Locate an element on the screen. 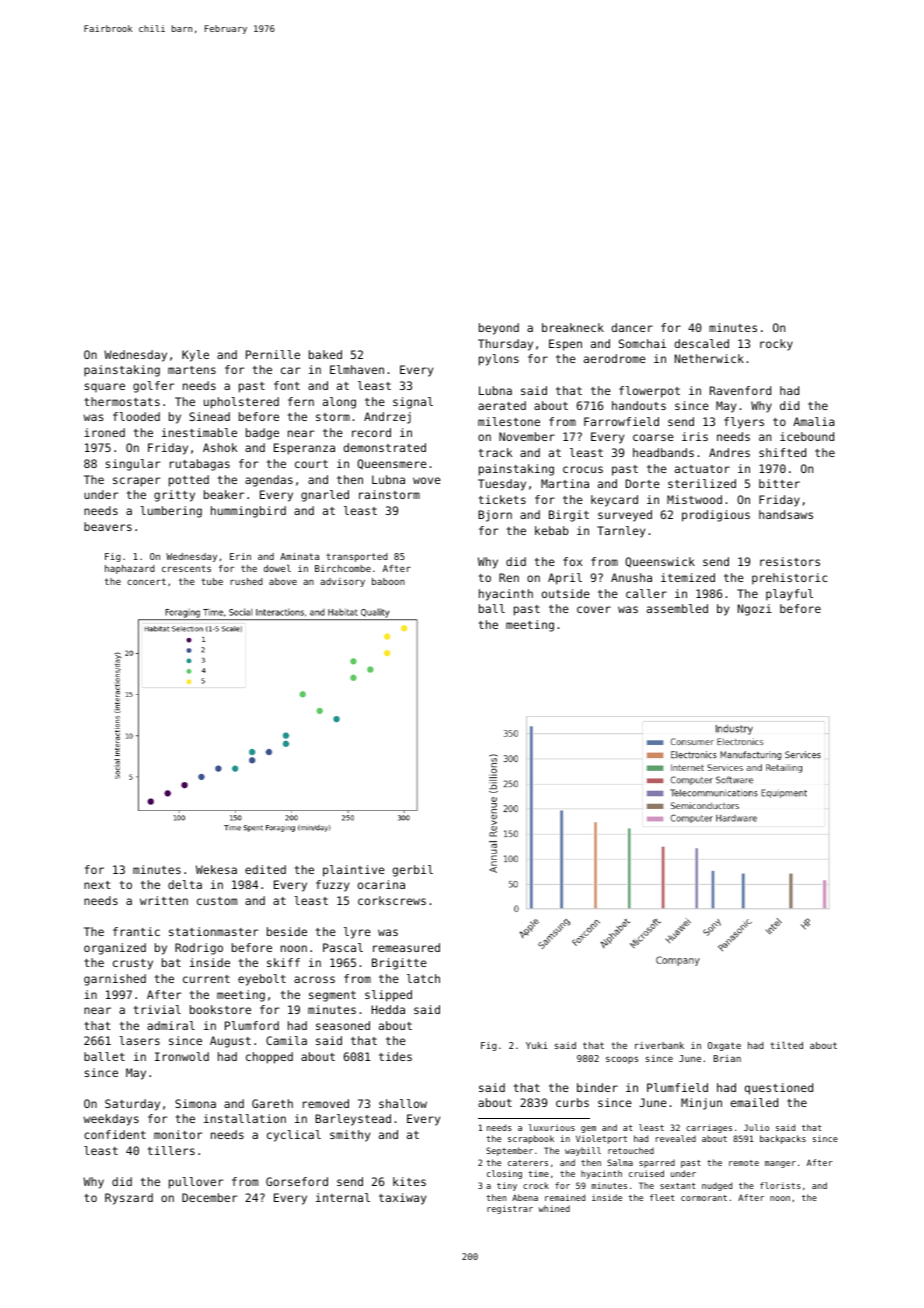 The height and width of the screenshot is (1308, 924). gerbil is located at coordinates (412, 871).
